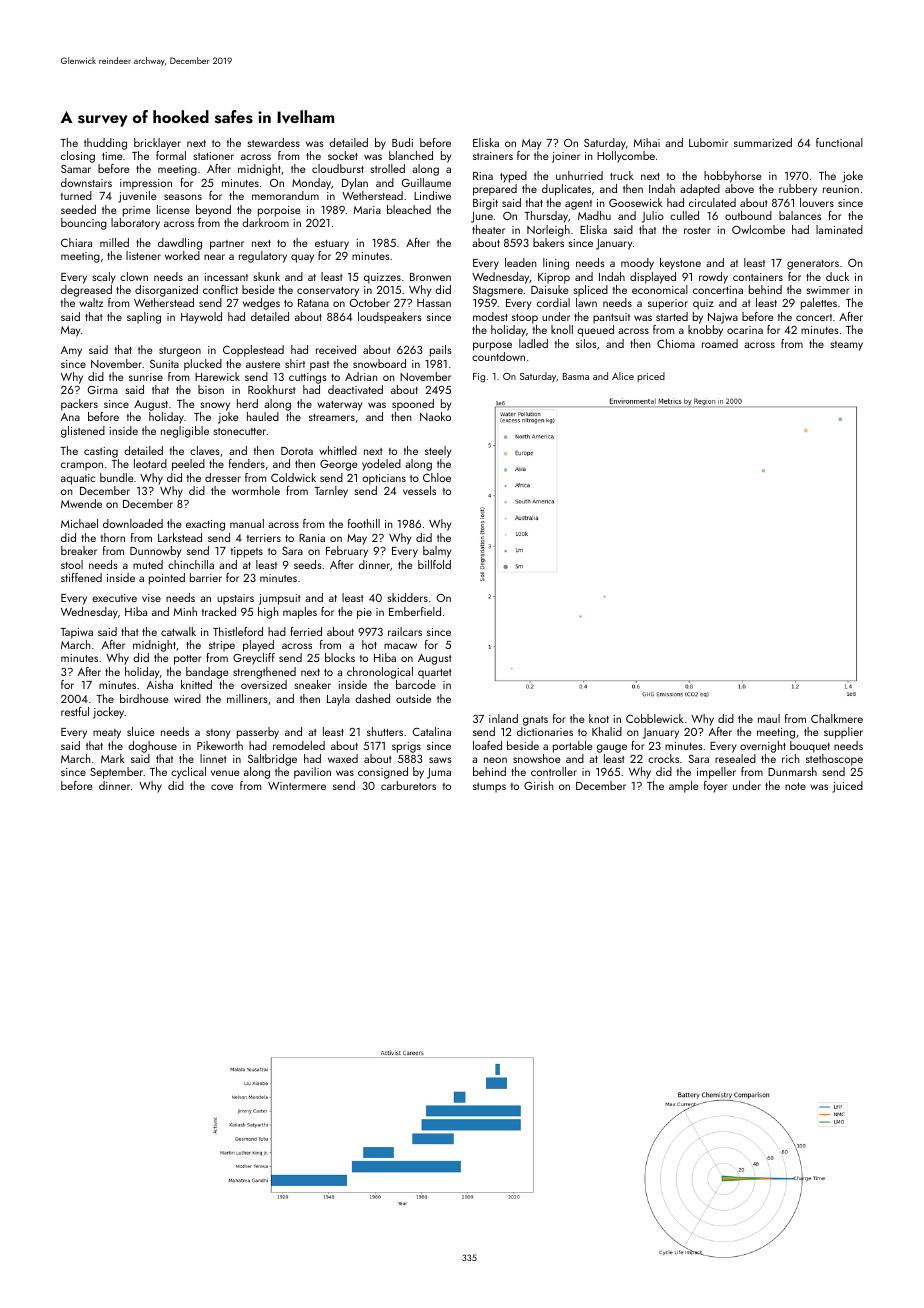  Describe the element at coordinates (188, 465) in the document. I see `peeled` at that location.
